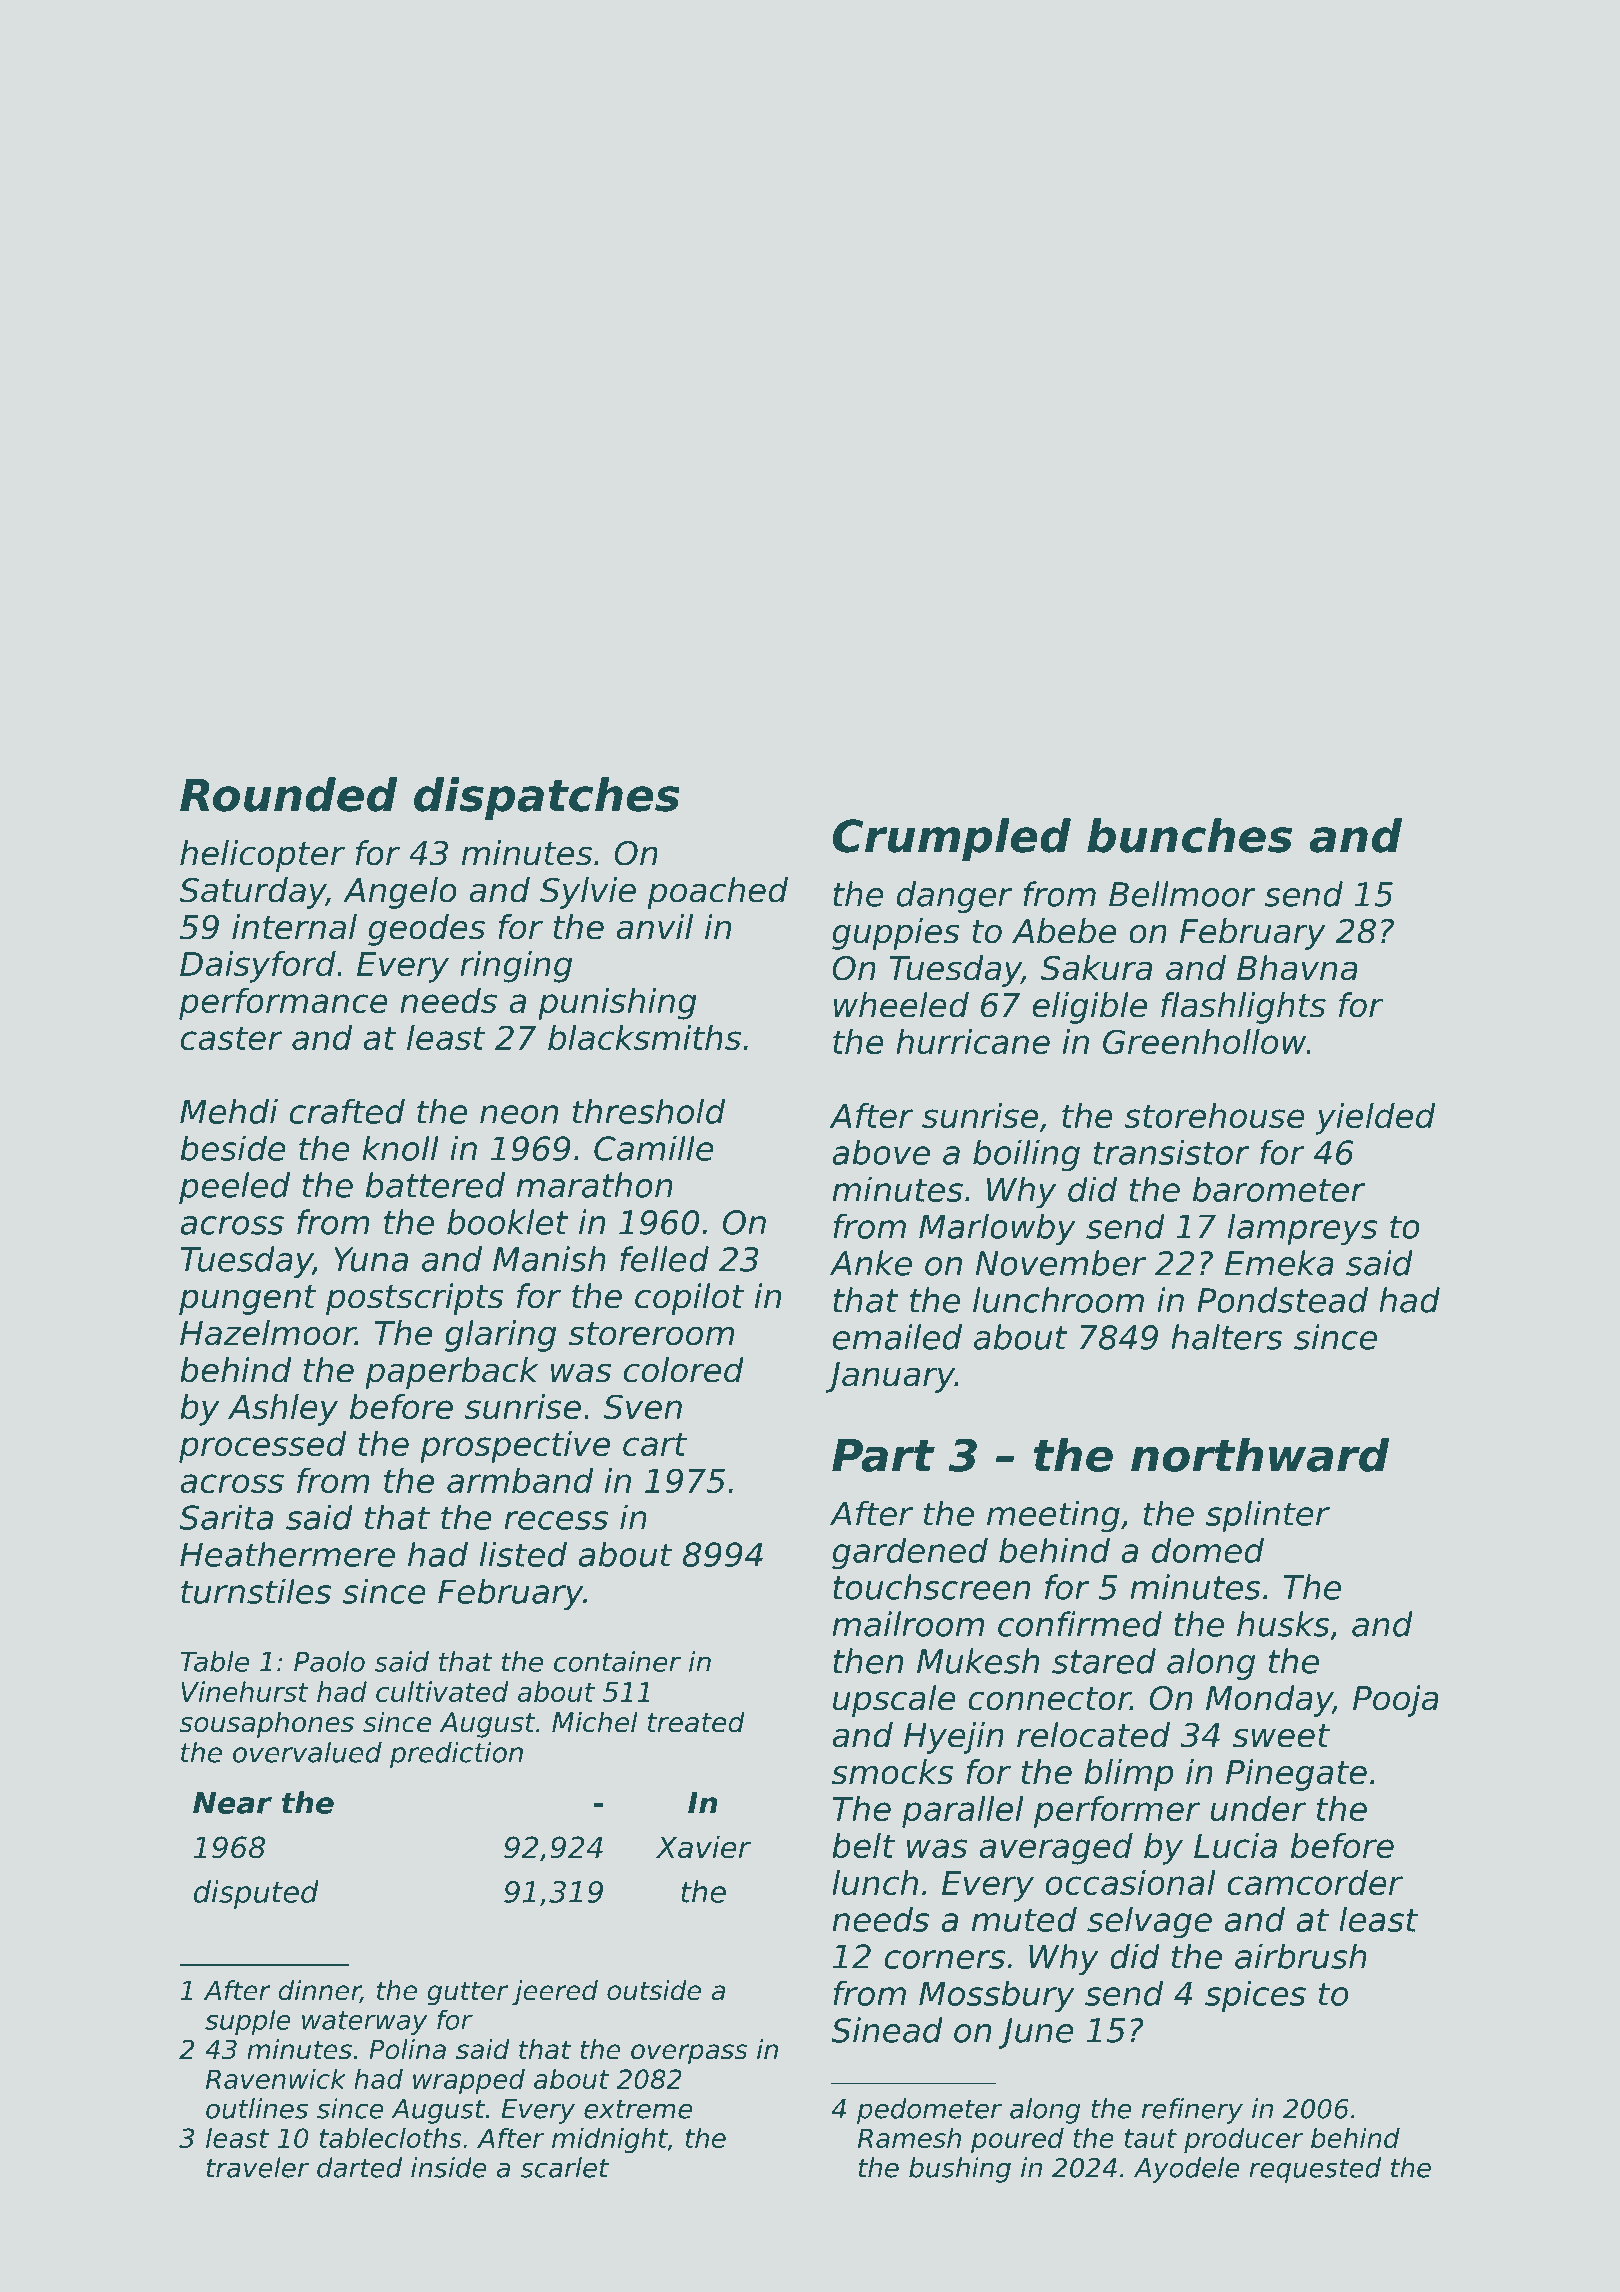 Image resolution: width=1620 pixels, height=2292 pixels. I want to click on Daisyford, so click(258, 967).
